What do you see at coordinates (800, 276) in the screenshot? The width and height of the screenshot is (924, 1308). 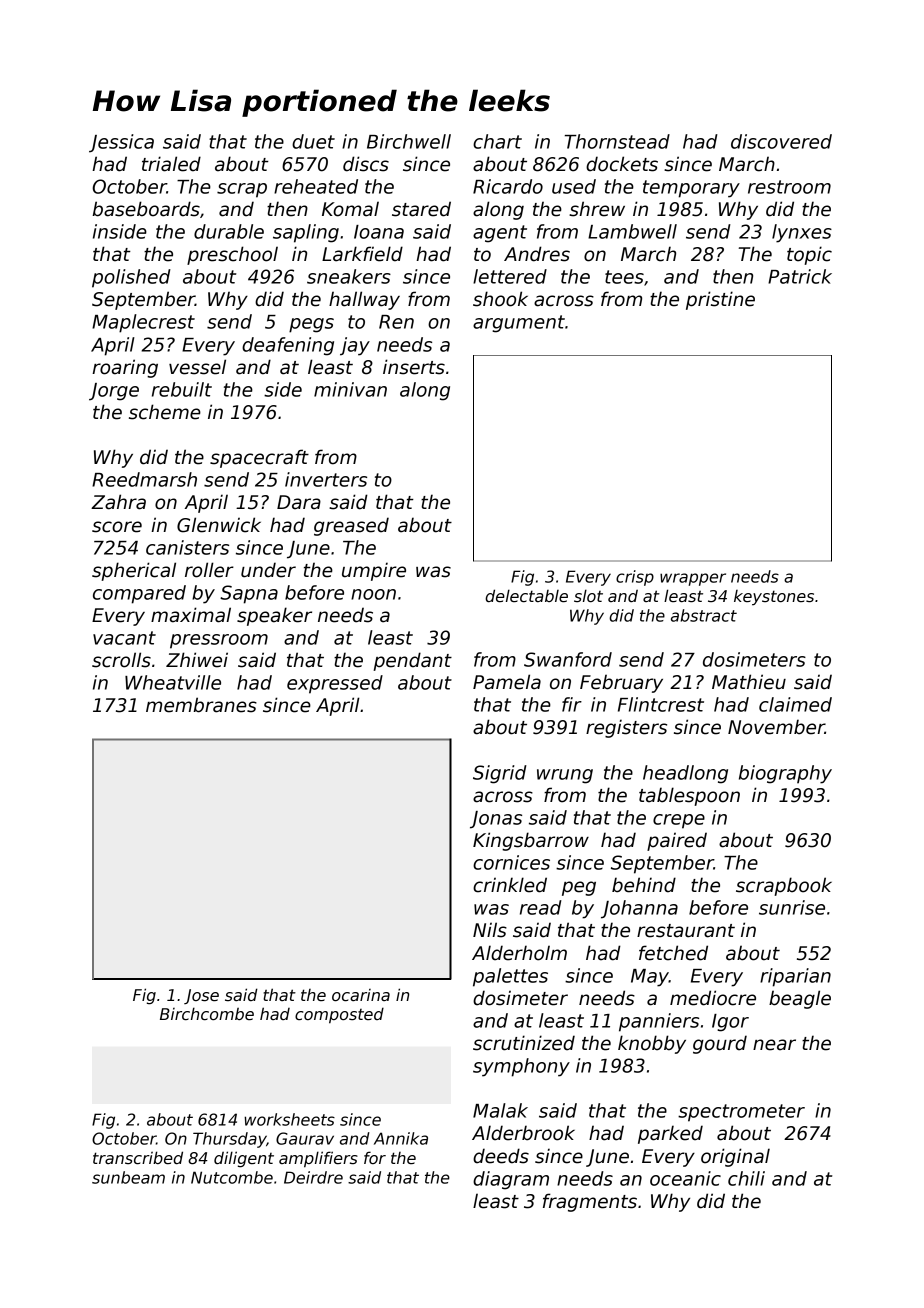 I see `Patrick` at bounding box center [800, 276].
